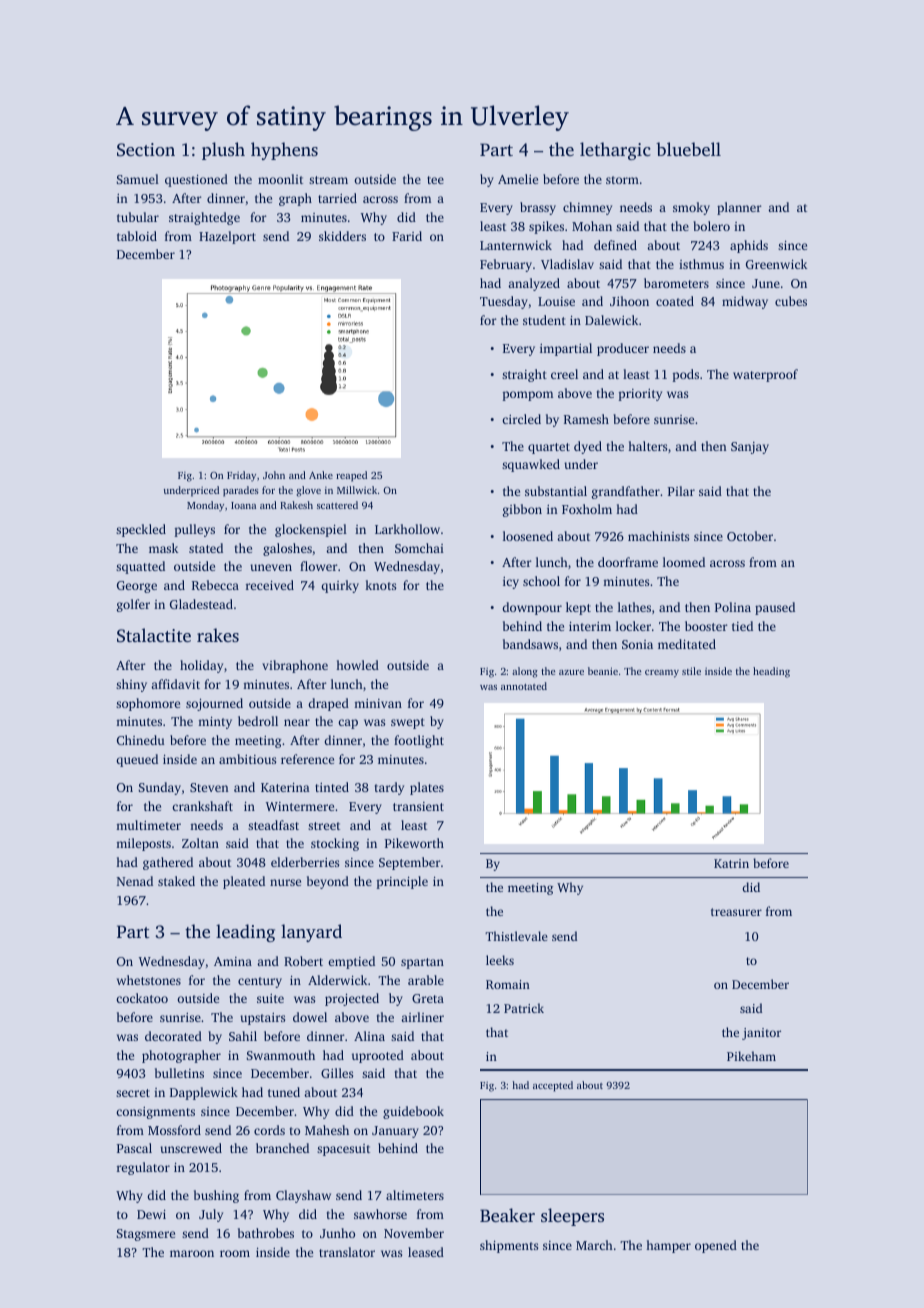 This page has height=1308, width=924. I want to click on barometers, so click(676, 283).
